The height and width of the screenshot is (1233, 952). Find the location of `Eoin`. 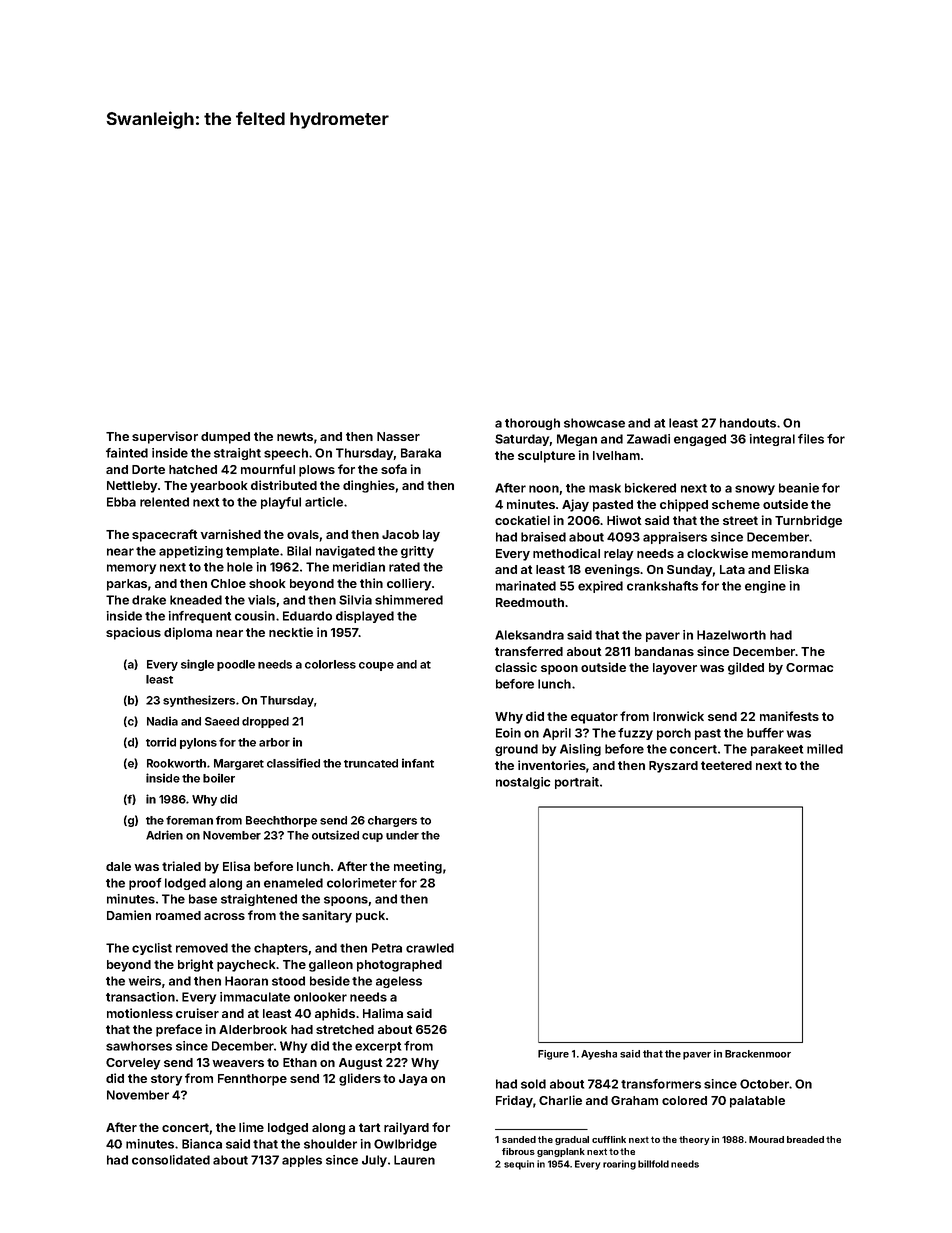

Eoin is located at coordinates (508, 733).
